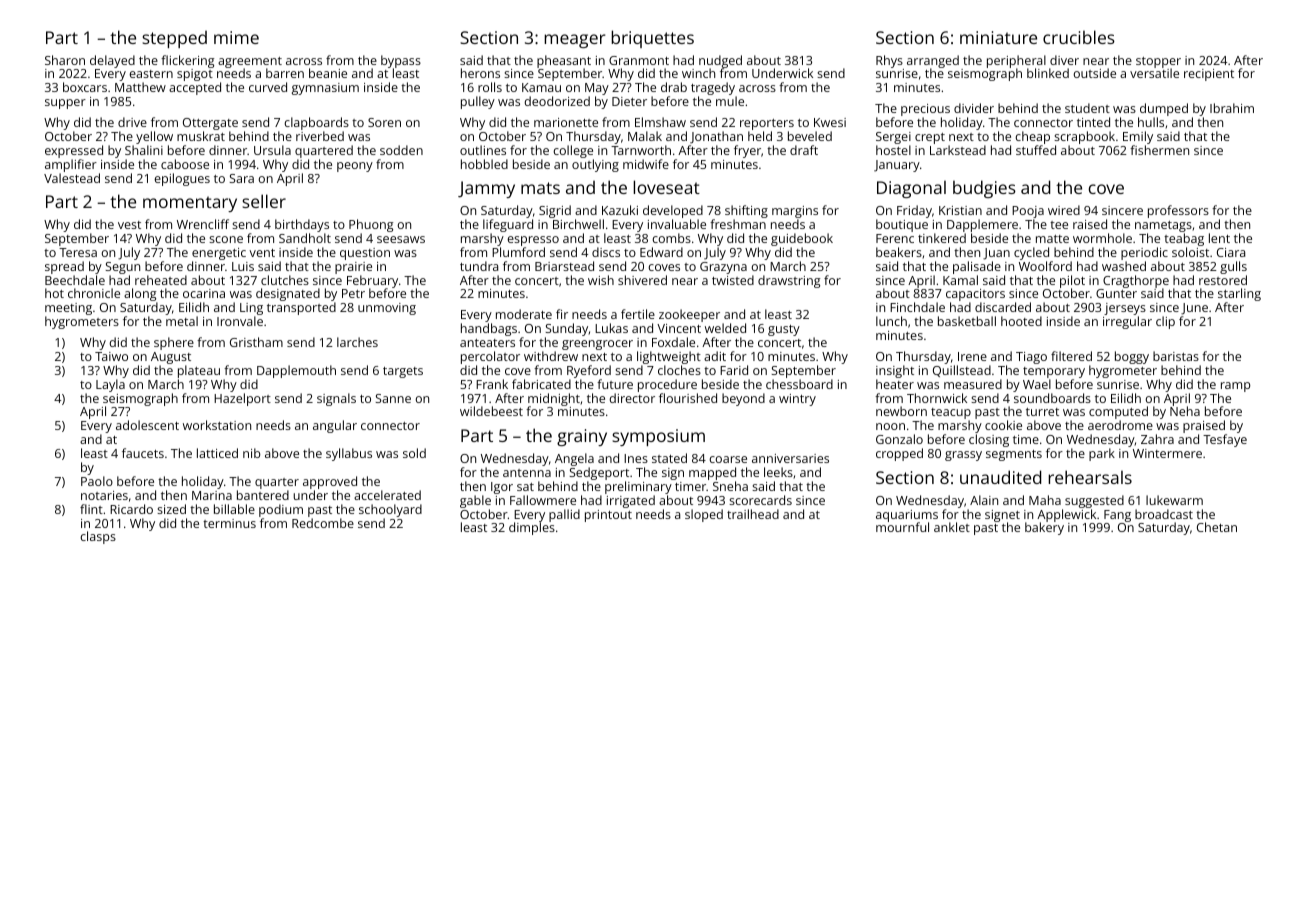  I want to click on bantered, so click(263, 495).
